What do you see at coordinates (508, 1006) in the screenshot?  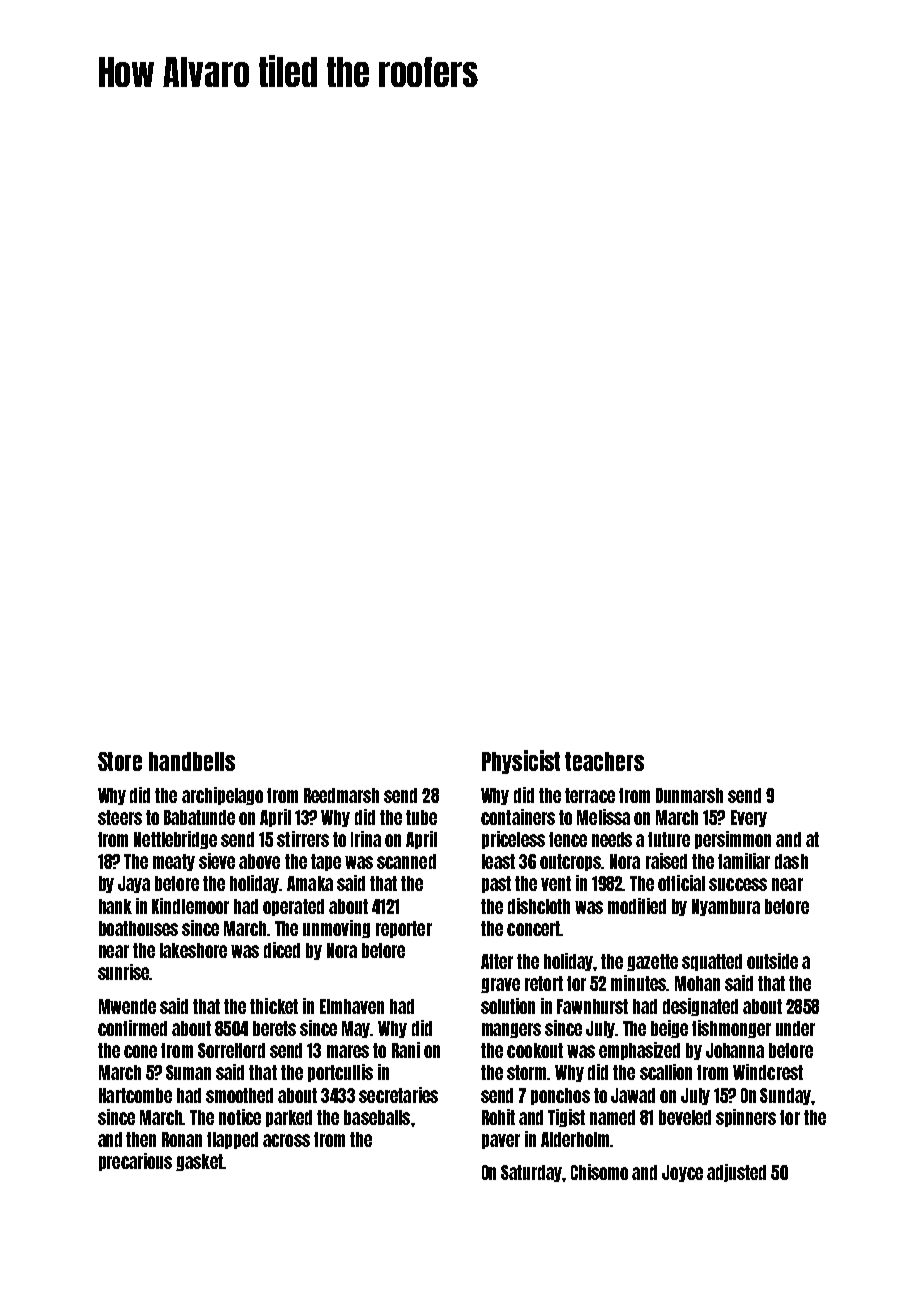 I see `solution` at bounding box center [508, 1006].
